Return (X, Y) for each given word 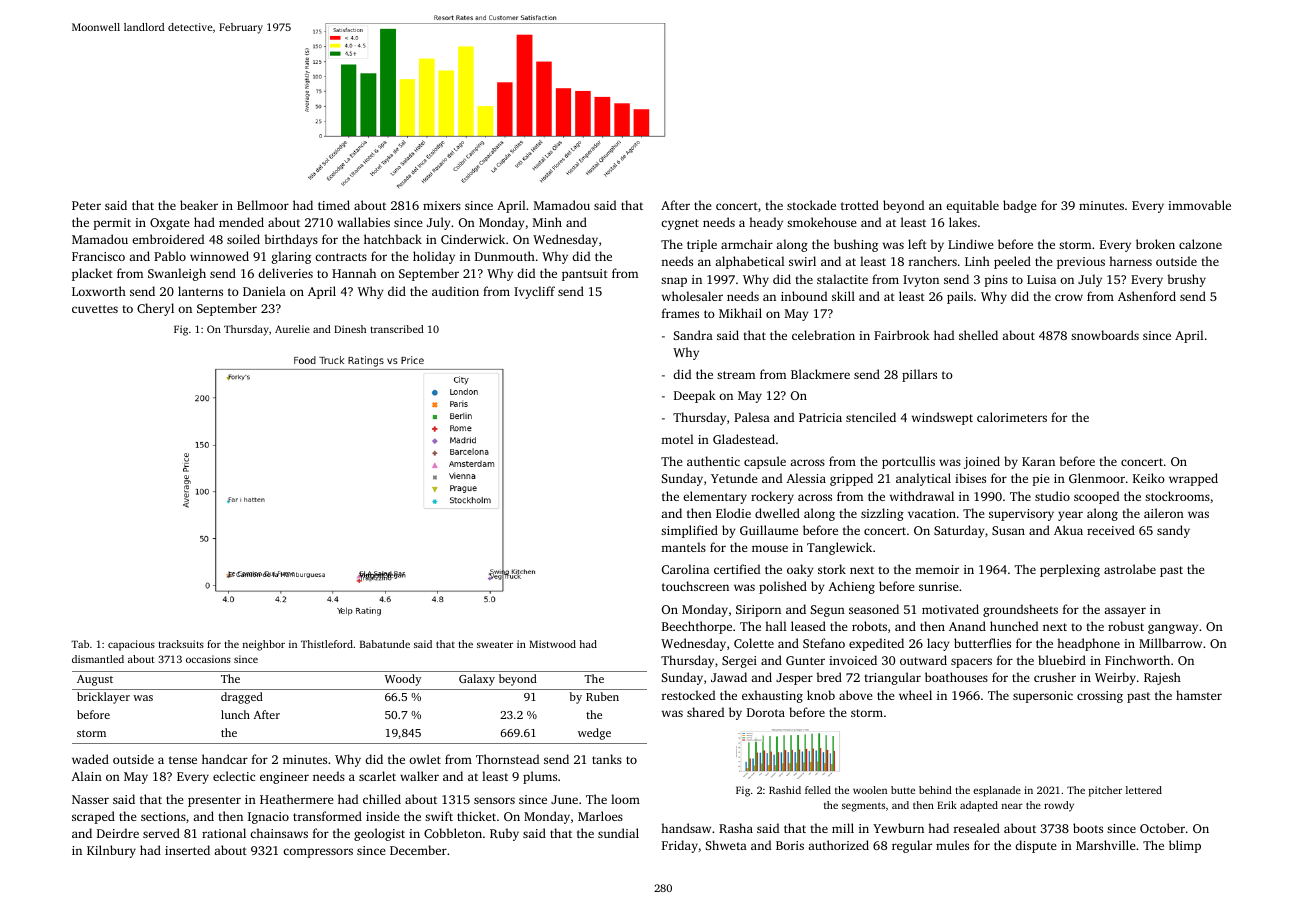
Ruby (504, 834)
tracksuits (181, 644)
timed (334, 205)
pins (996, 281)
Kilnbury (111, 851)
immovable (1199, 205)
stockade (811, 205)
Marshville (1106, 845)
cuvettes (95, 309)
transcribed (397, 329)
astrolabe (1130, 569)
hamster (1199, 695)
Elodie (733, 513)
